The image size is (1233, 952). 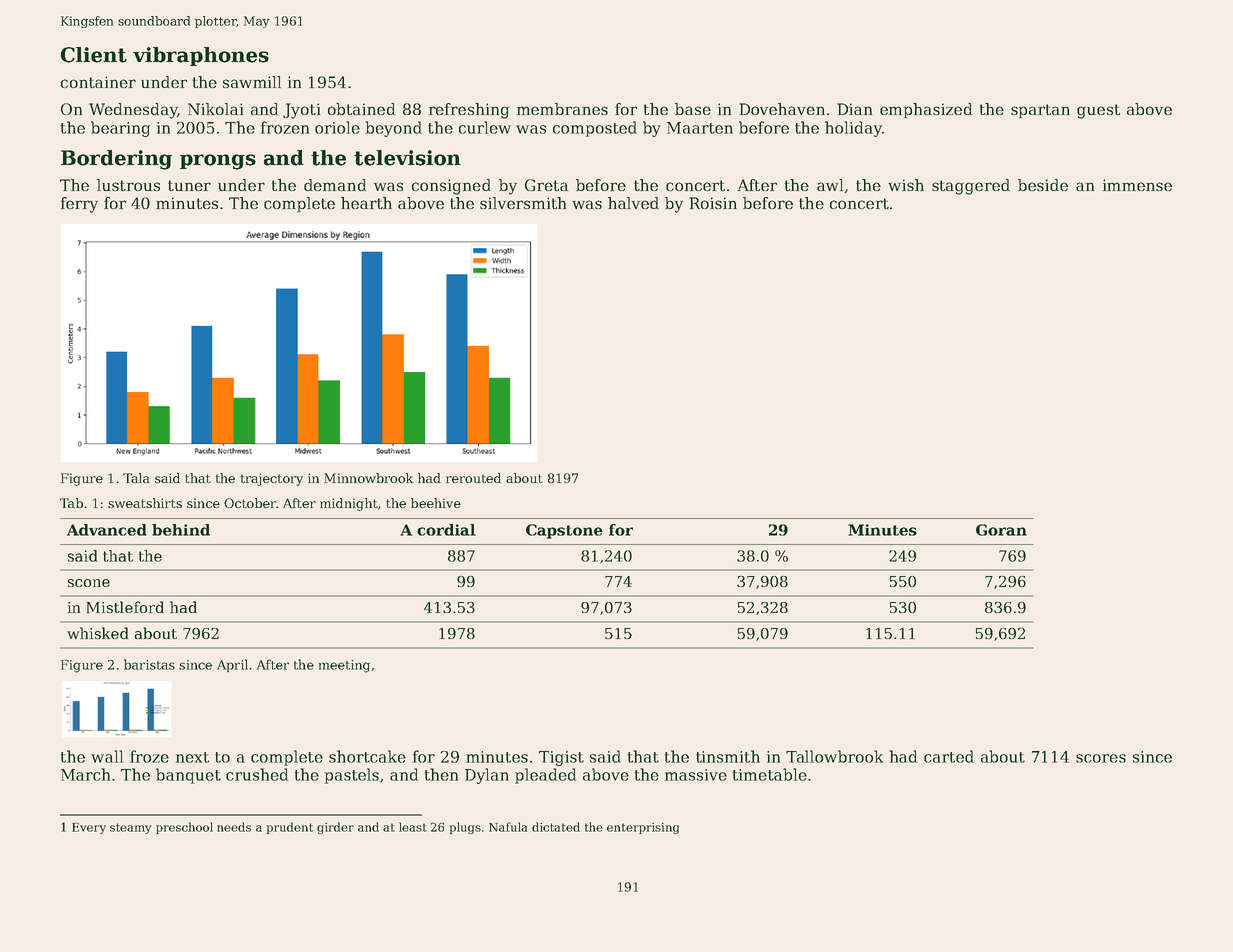 I want to click on ferry, so click(x=79, y=205).
